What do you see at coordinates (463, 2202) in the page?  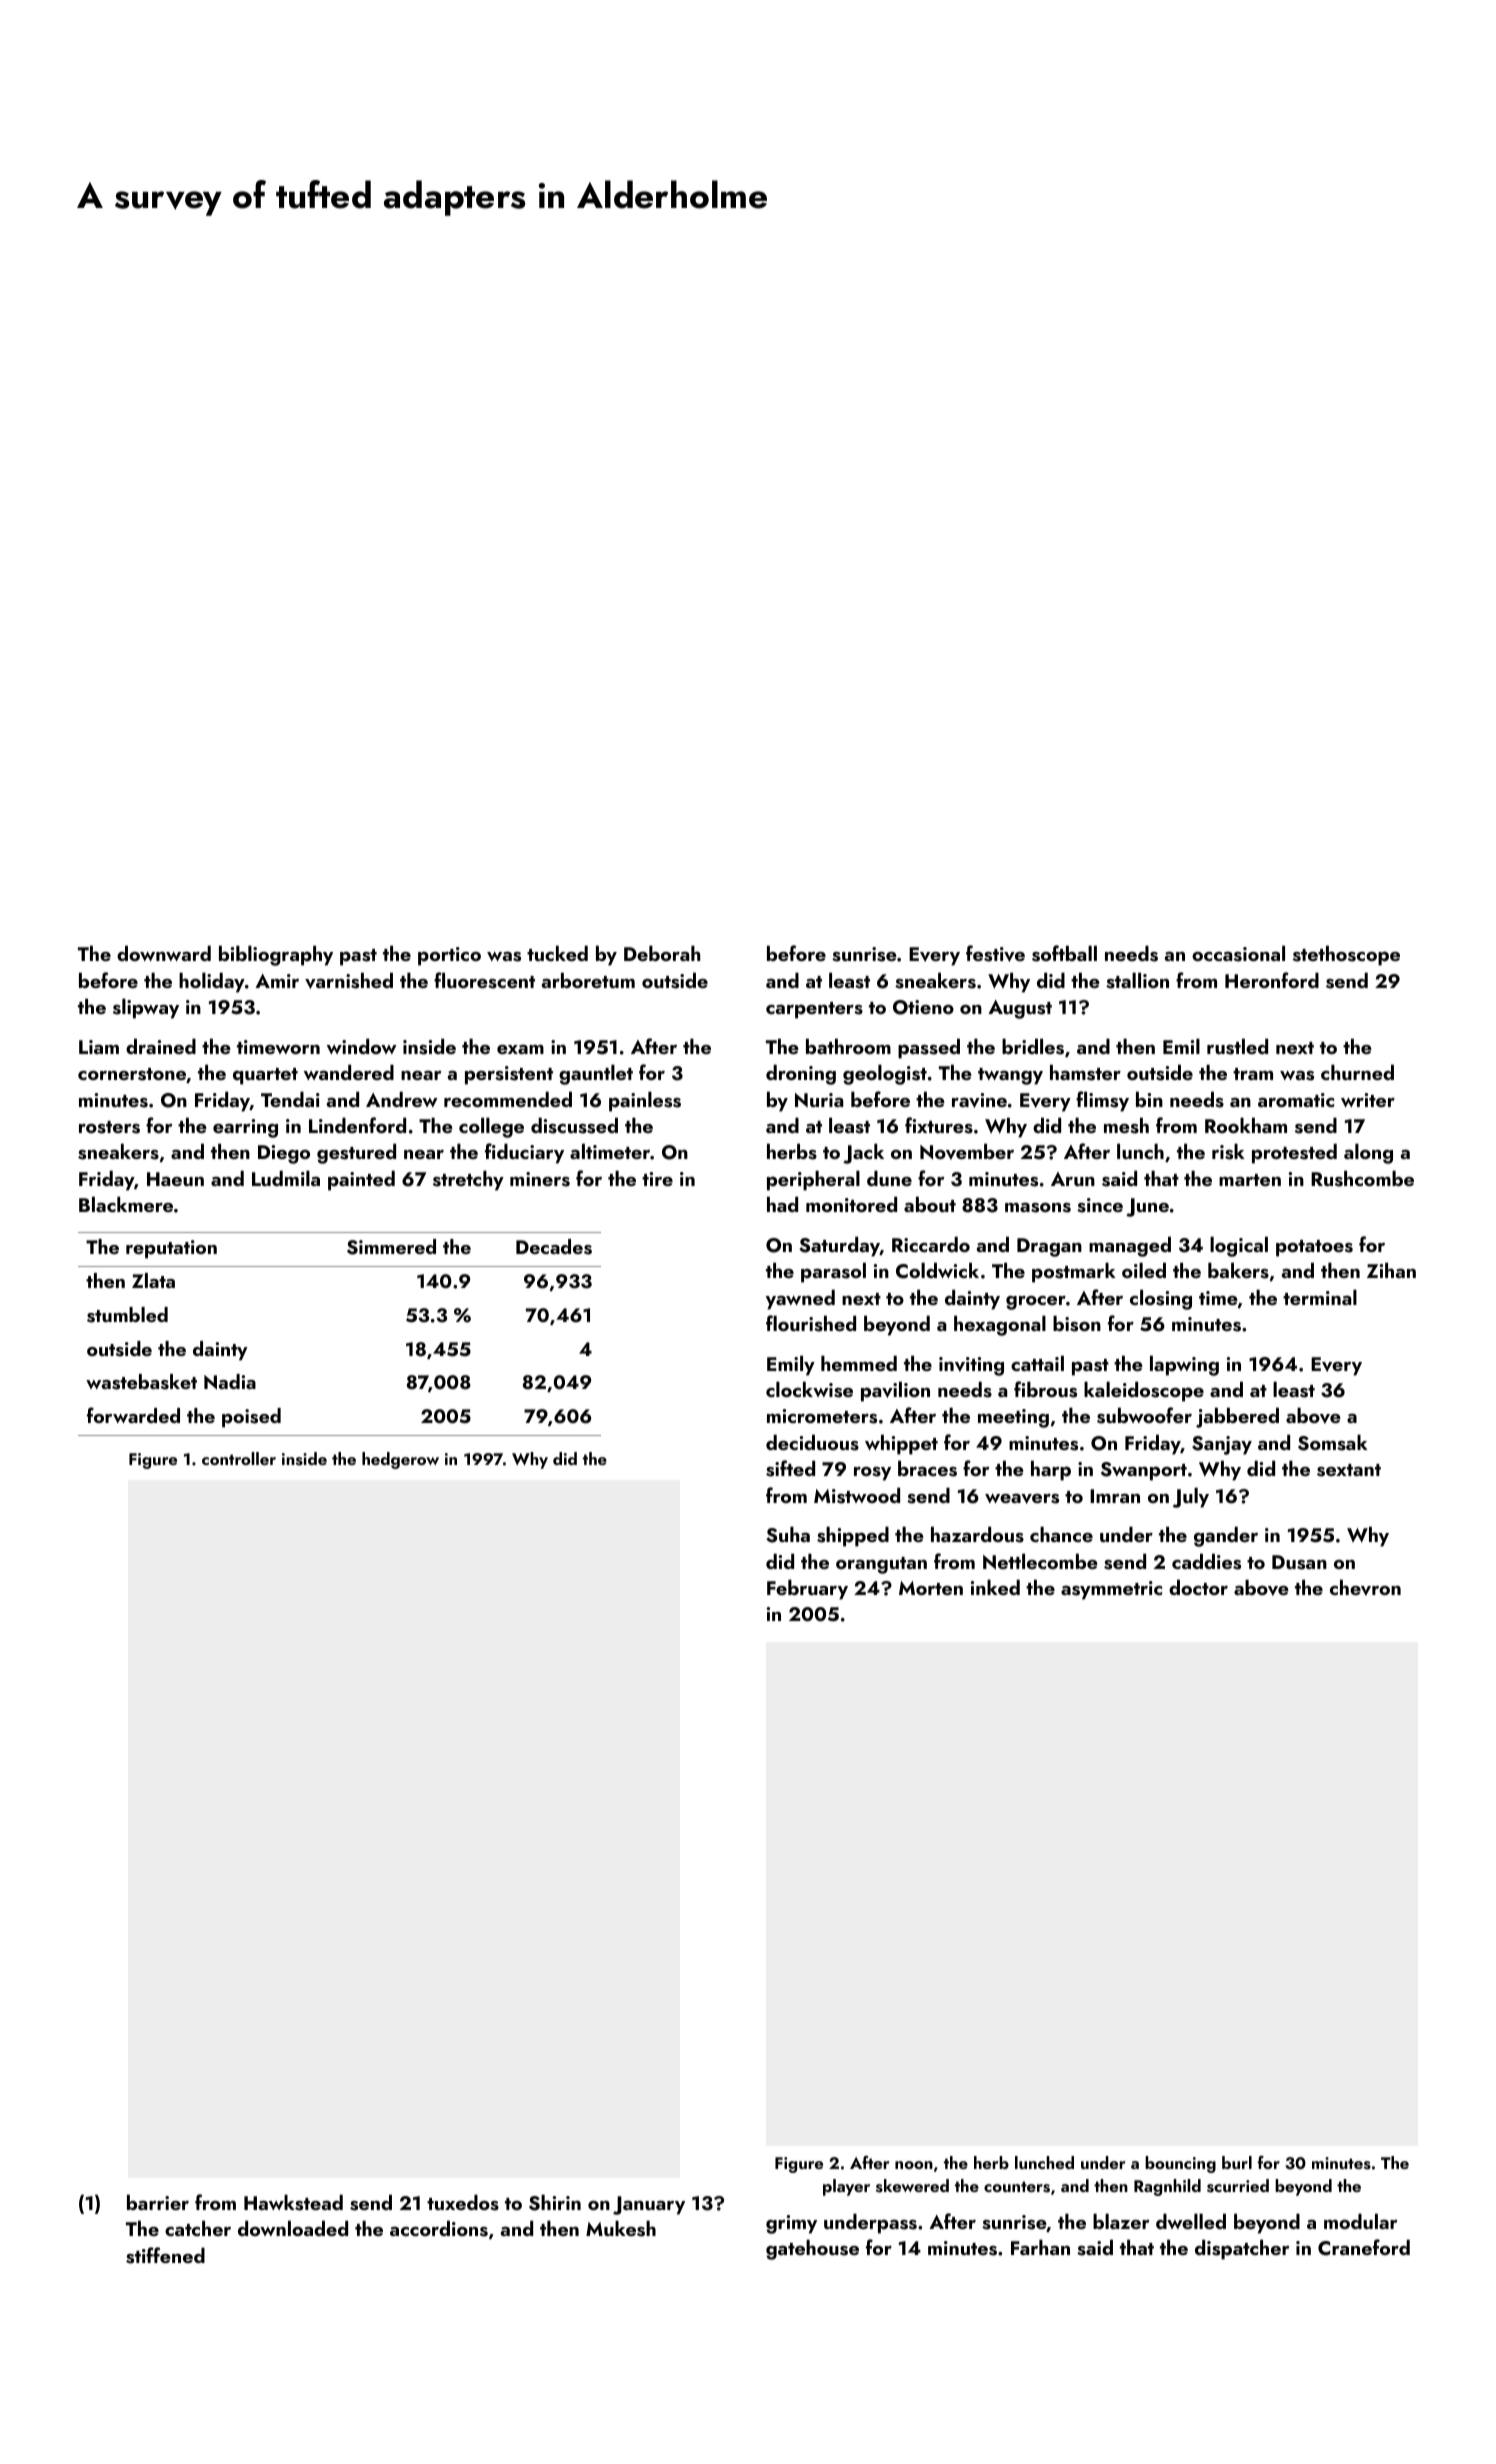 I see `tuxedos` at bounding box center [463, 2202].
